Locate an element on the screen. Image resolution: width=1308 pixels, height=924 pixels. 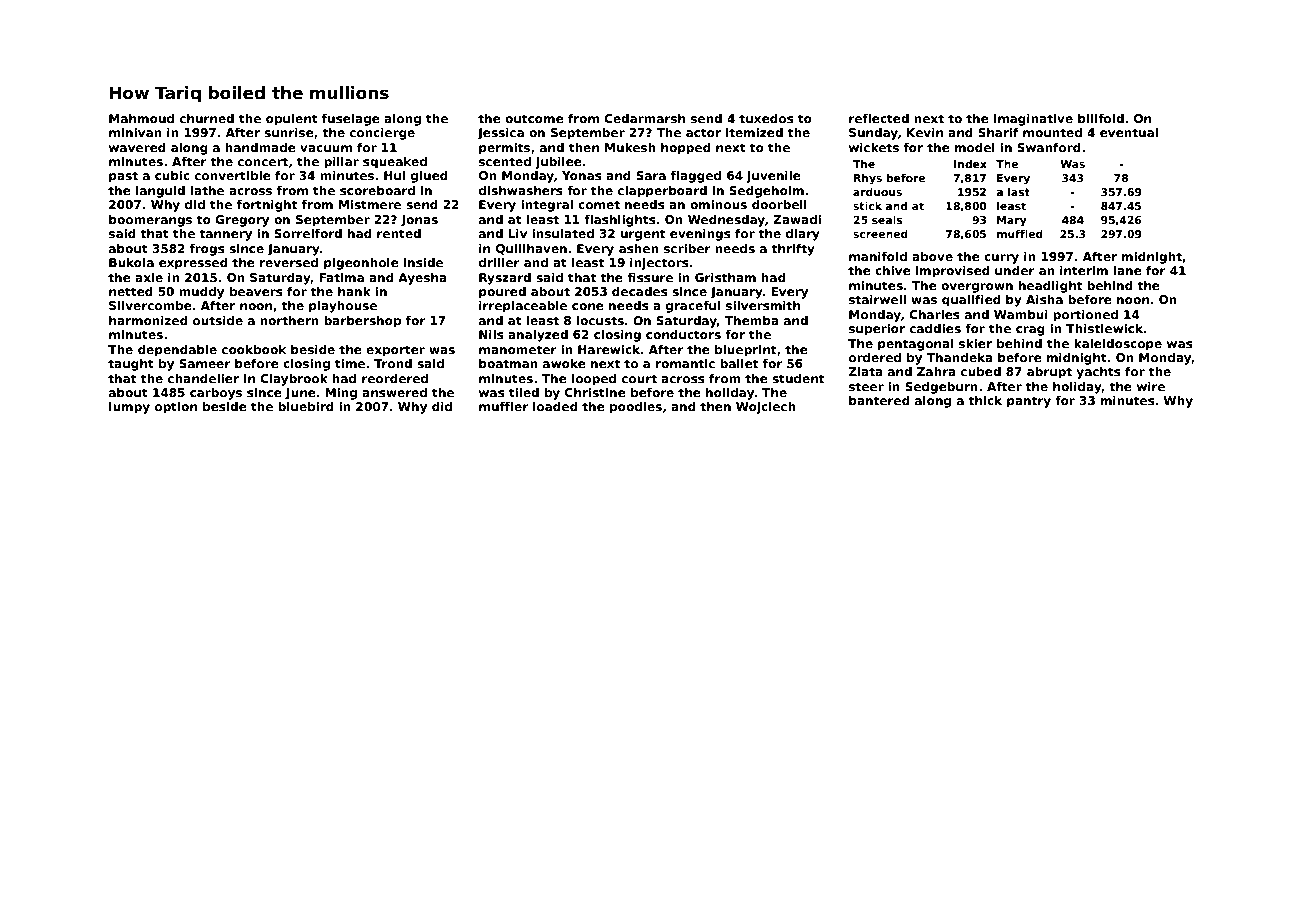
jubilee is located at coordinates (558, 163).
